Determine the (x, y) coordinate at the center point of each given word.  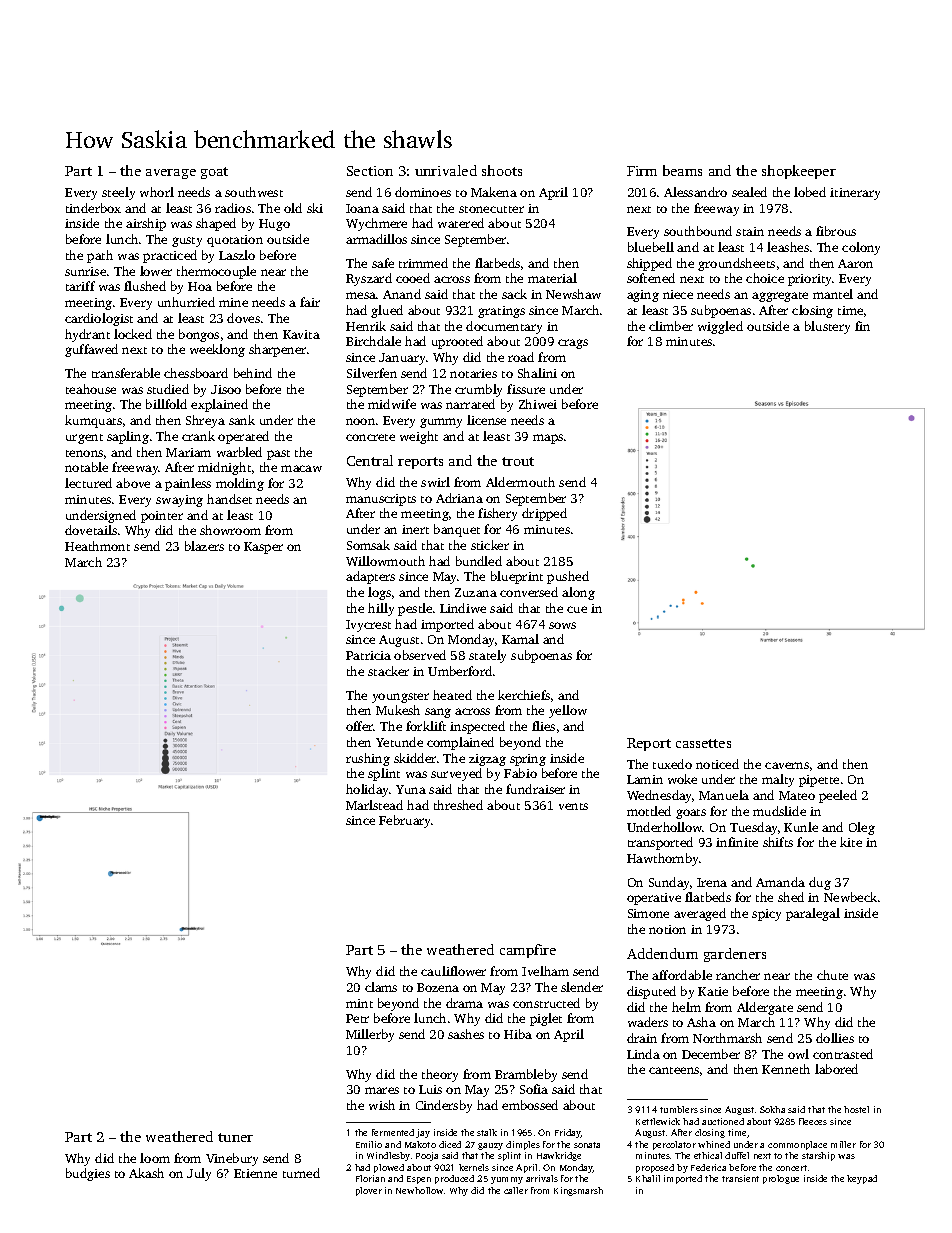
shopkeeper (799, 172)
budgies (88, 1174)
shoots (502, 170)
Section (370, 171)
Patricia (368, 655)
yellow (568, 711)
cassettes (703, 743)
